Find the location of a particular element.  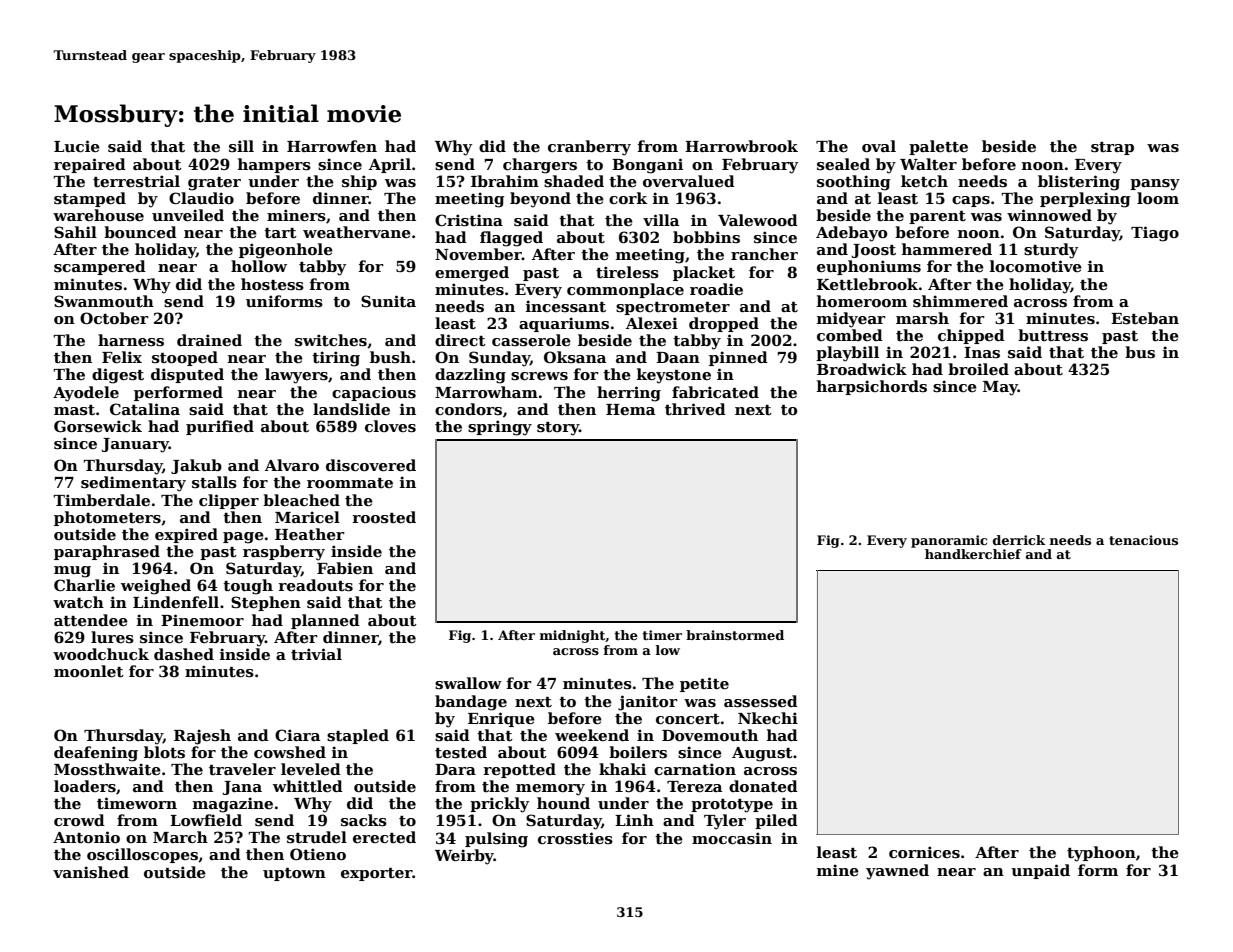

handkerchief is located at coordinates (973, 554).
